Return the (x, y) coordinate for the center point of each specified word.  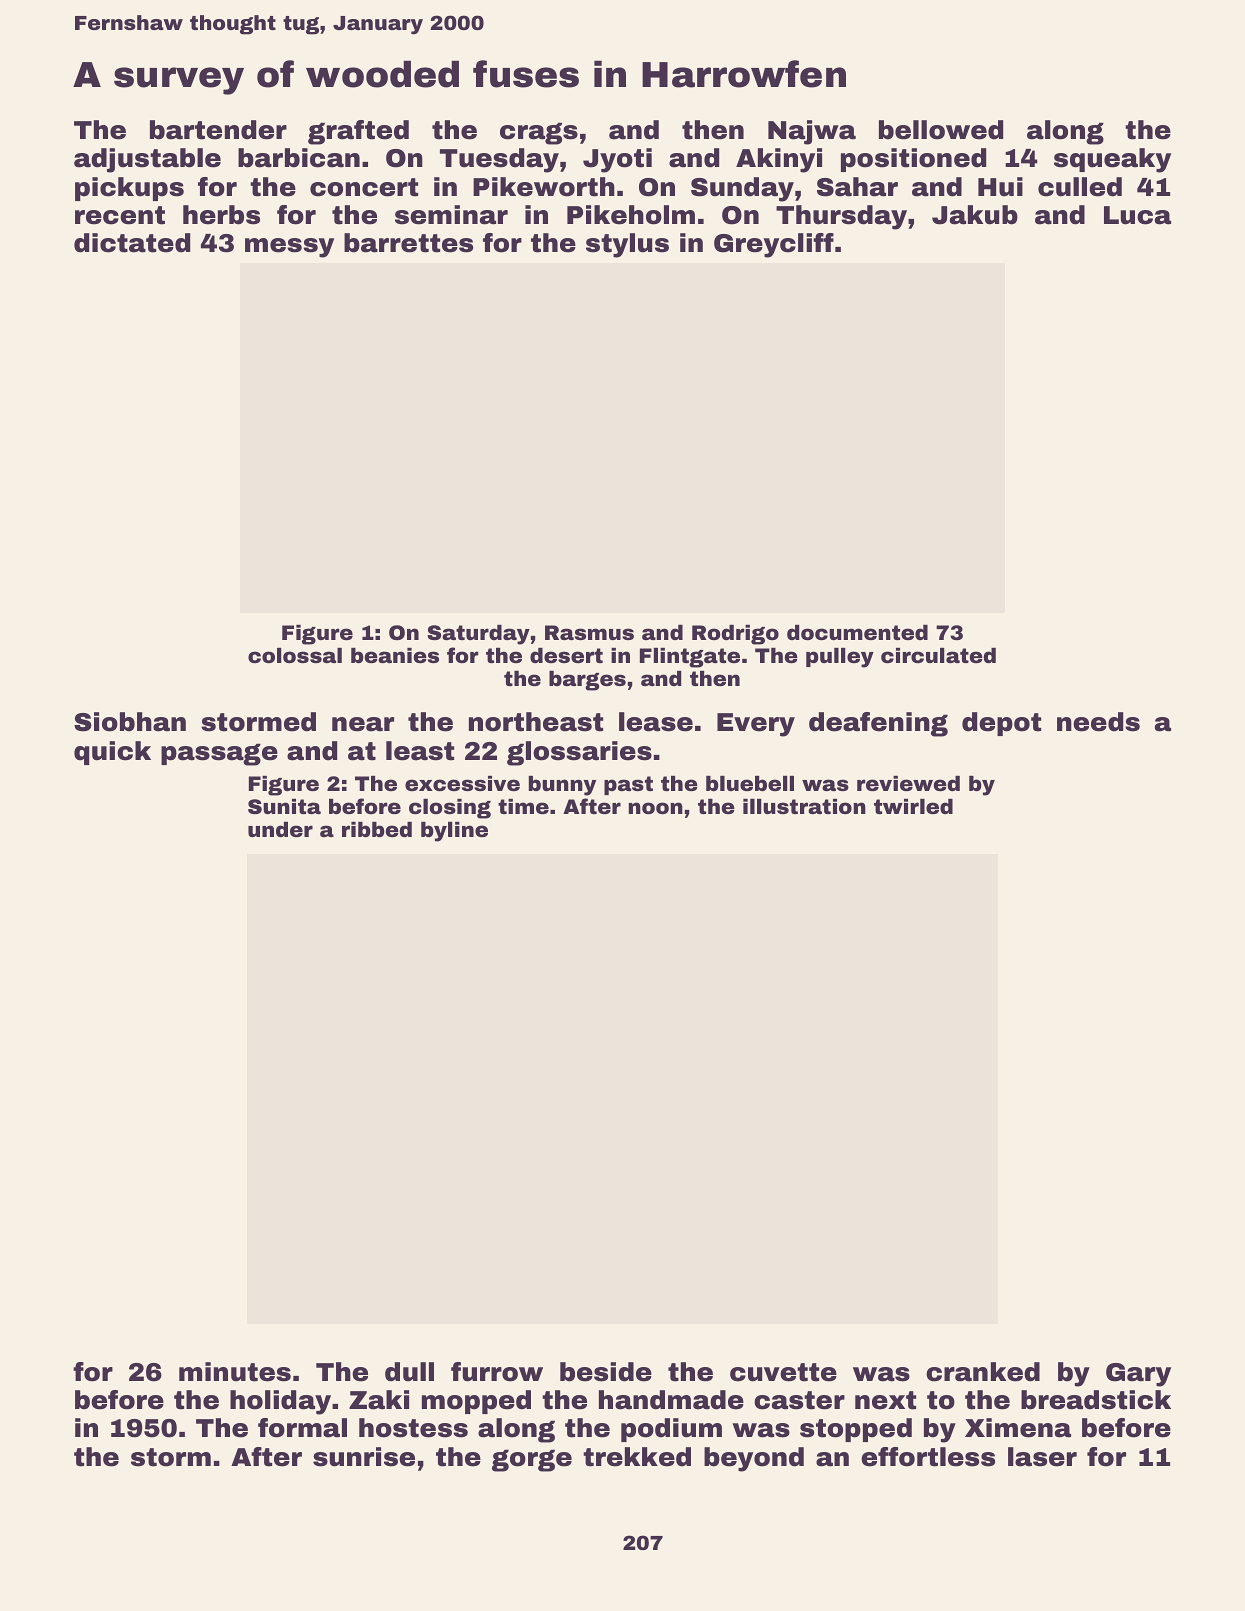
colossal (295, 655)
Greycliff (774, 245)
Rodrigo (735, 635)
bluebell (750, 783)
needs (1098, 722)
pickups (129, 189)
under (280, 829)
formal (302, 1428)
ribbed (377, 829)
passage (219, 754)
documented (857, 632)
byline (454, 832)
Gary (1138, 1375)
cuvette (783, 1372)
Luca (1137, 215)
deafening (878, 724)
